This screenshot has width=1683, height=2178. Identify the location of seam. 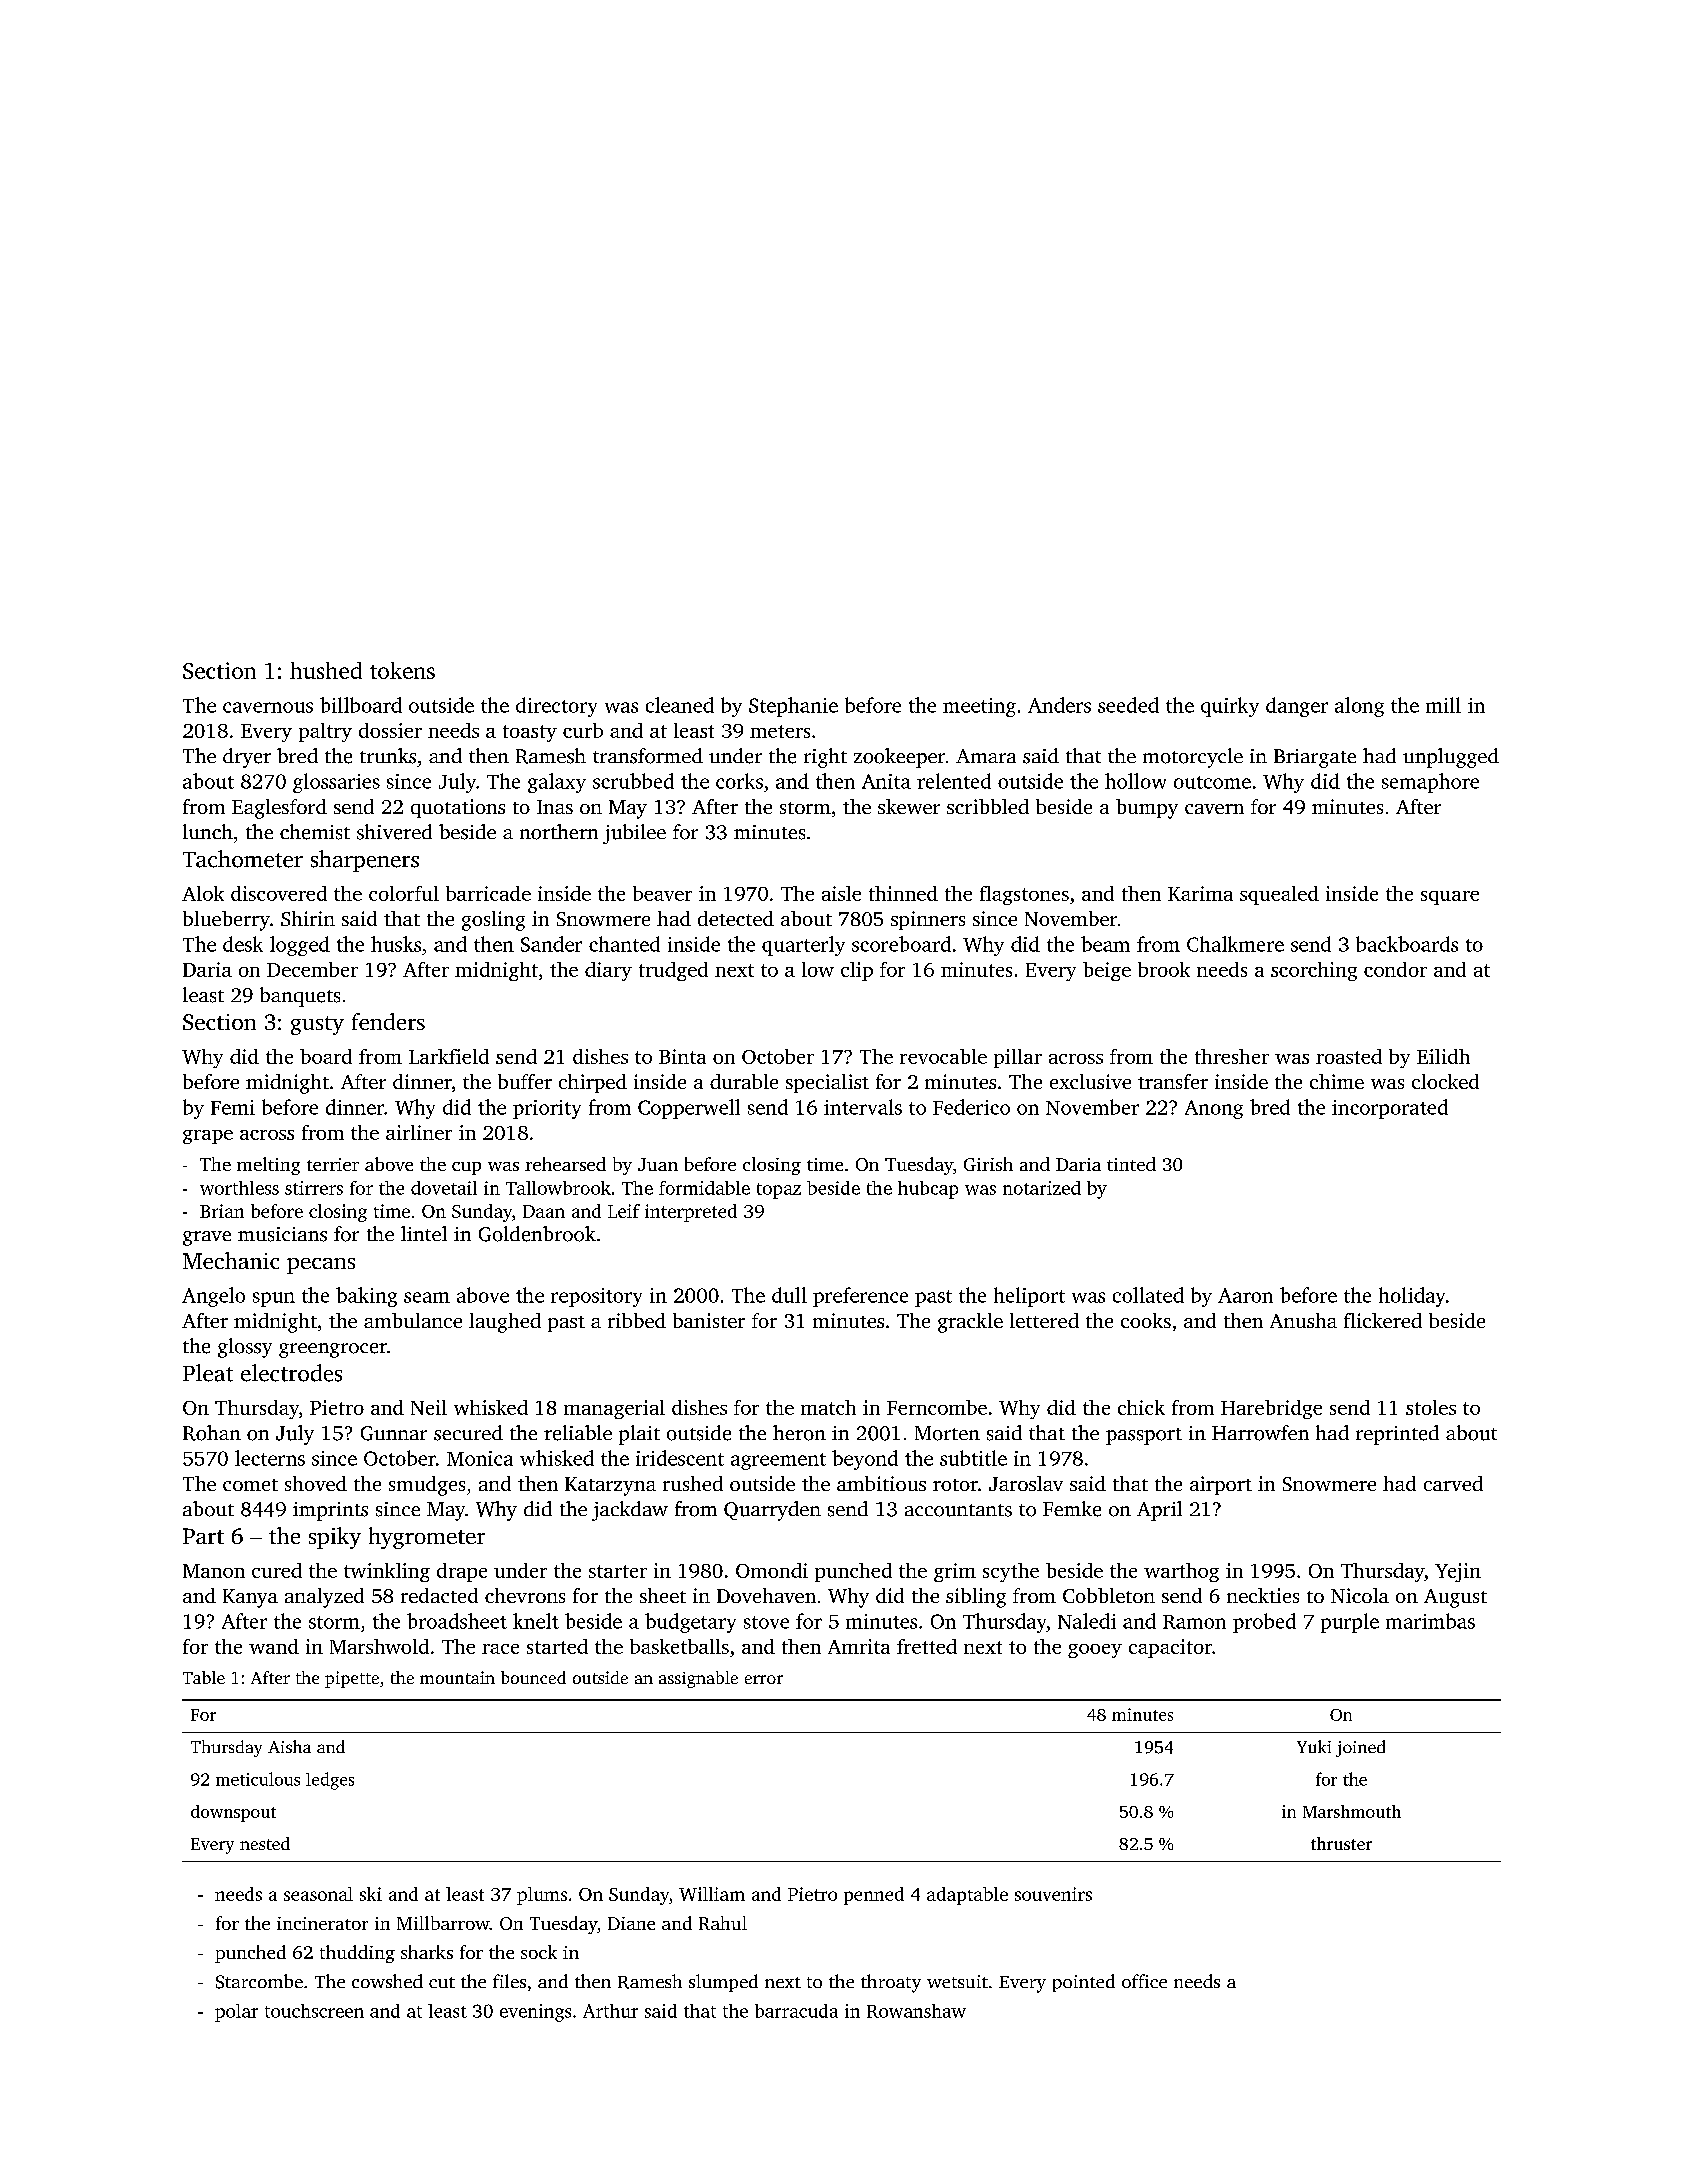
(427, 1297).
